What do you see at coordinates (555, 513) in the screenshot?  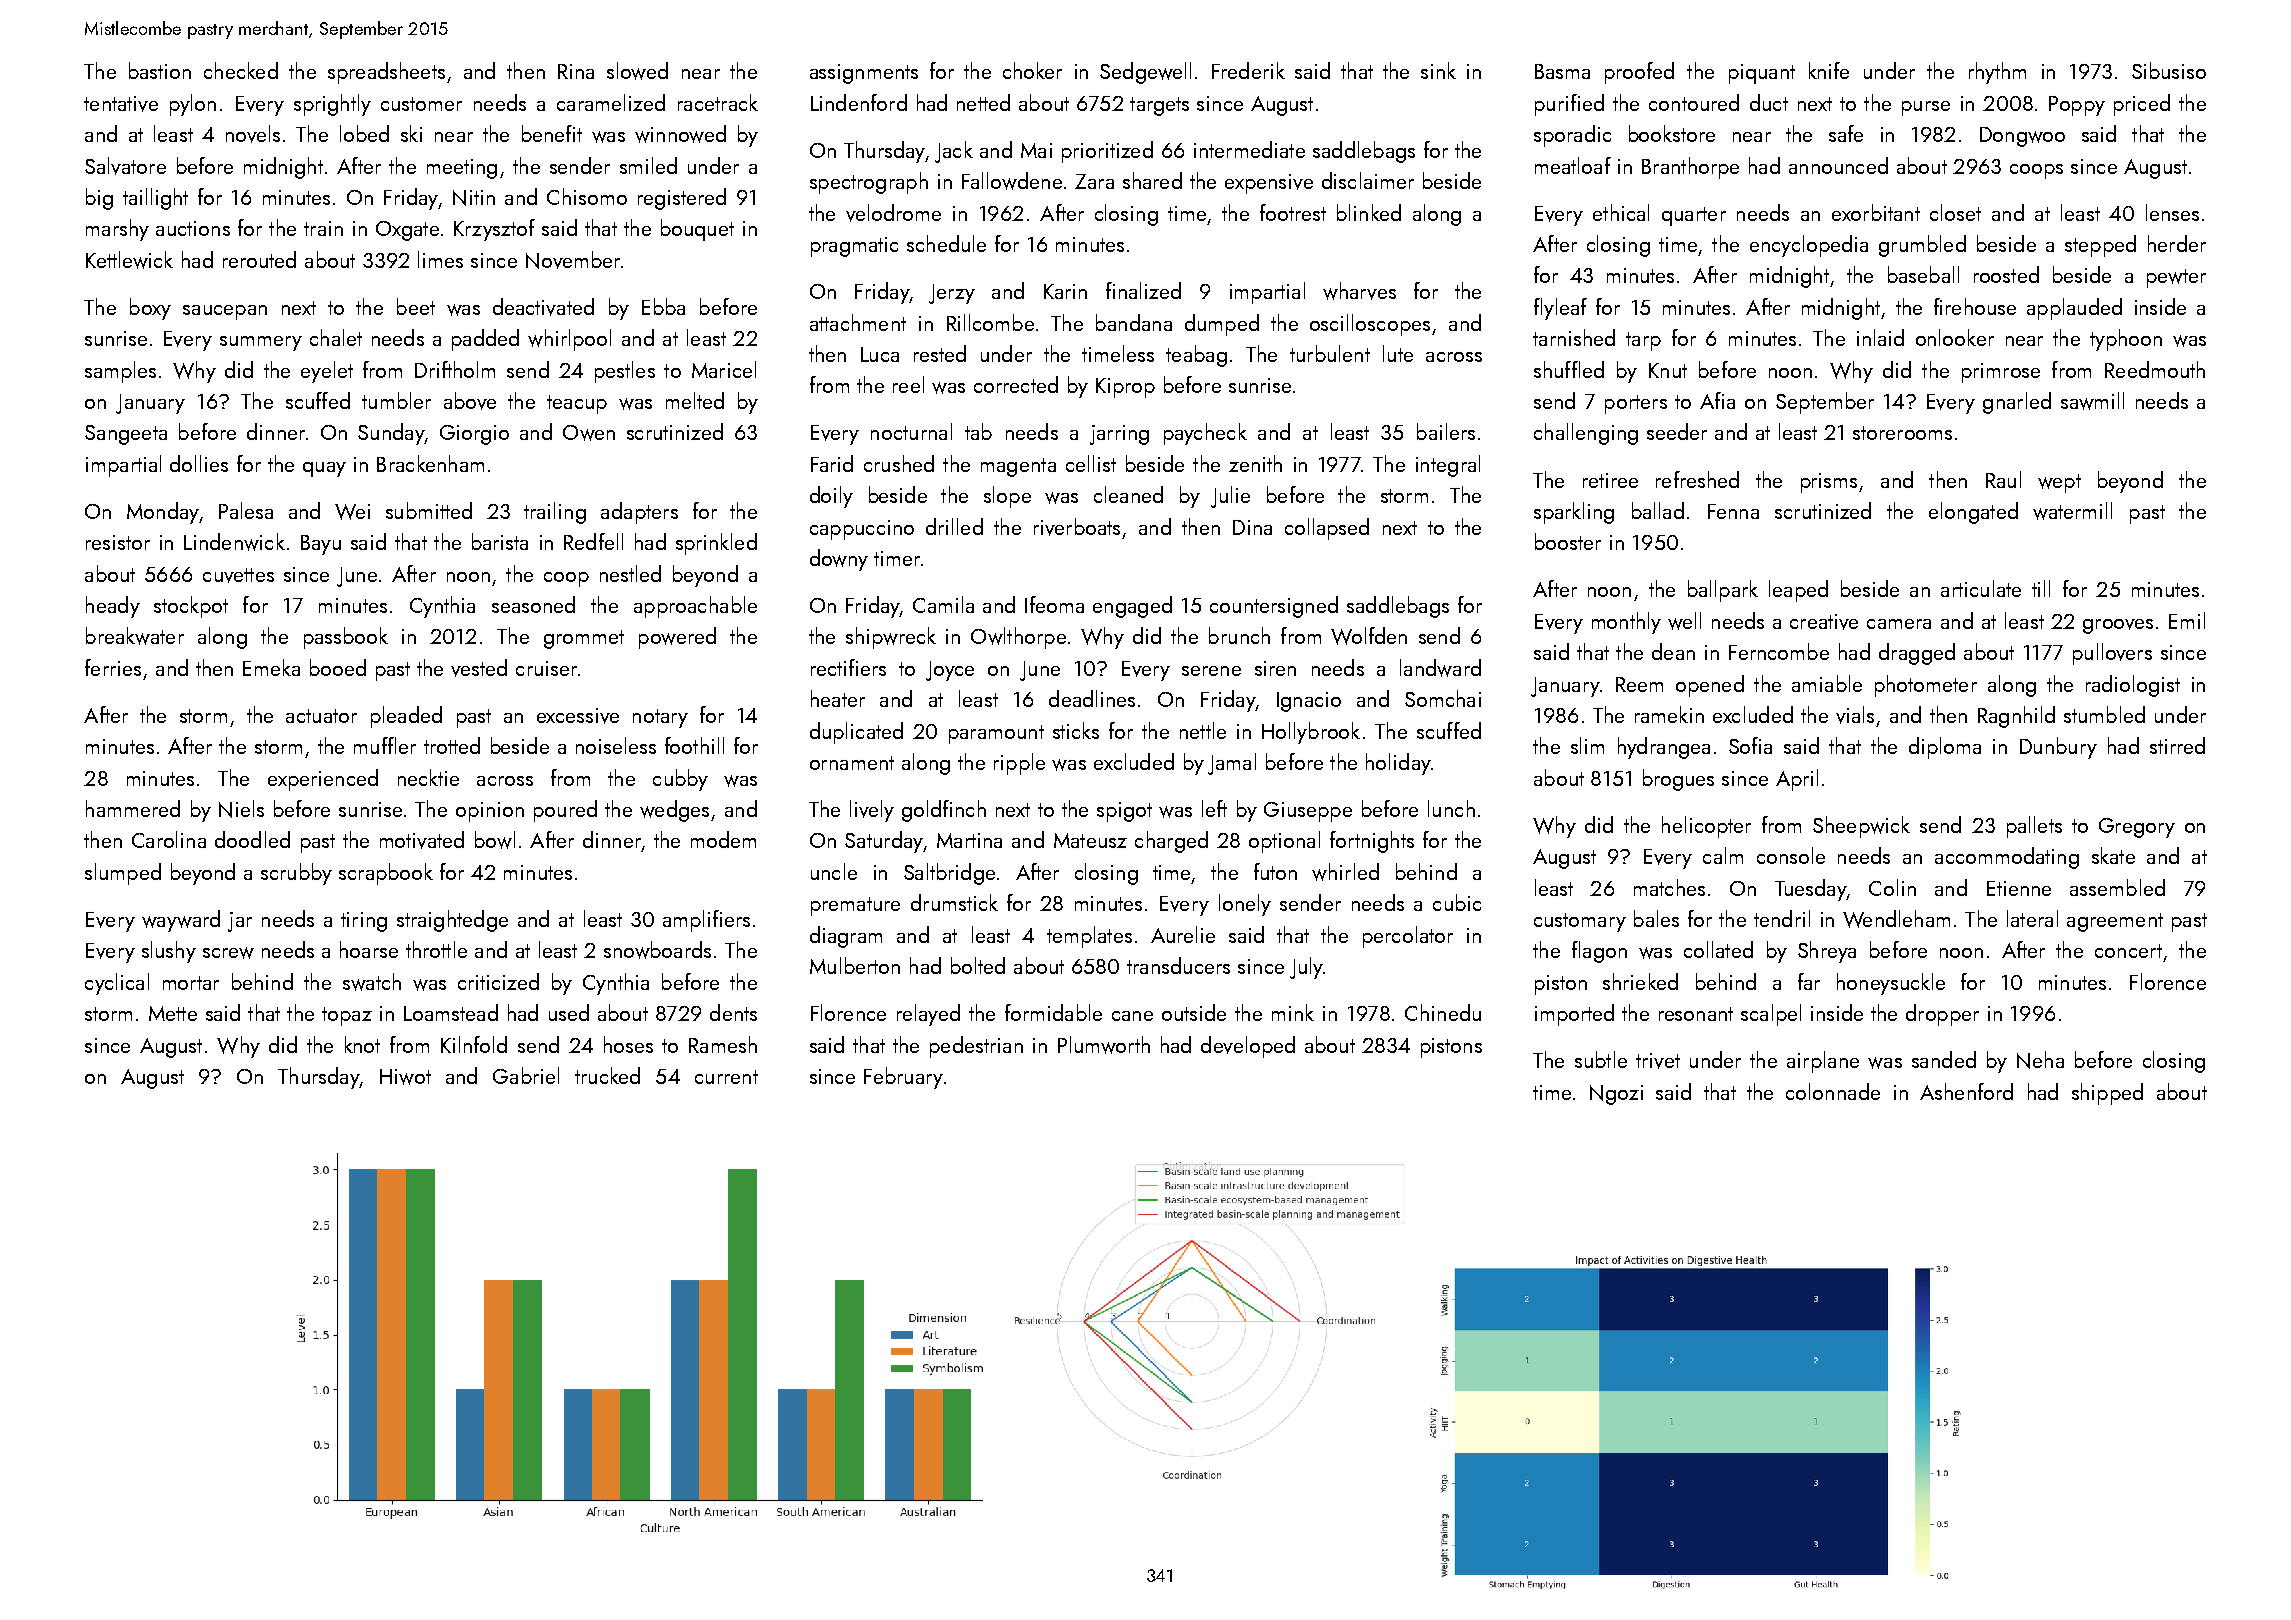 I see `trailing` at bounding box center [555, 513].
